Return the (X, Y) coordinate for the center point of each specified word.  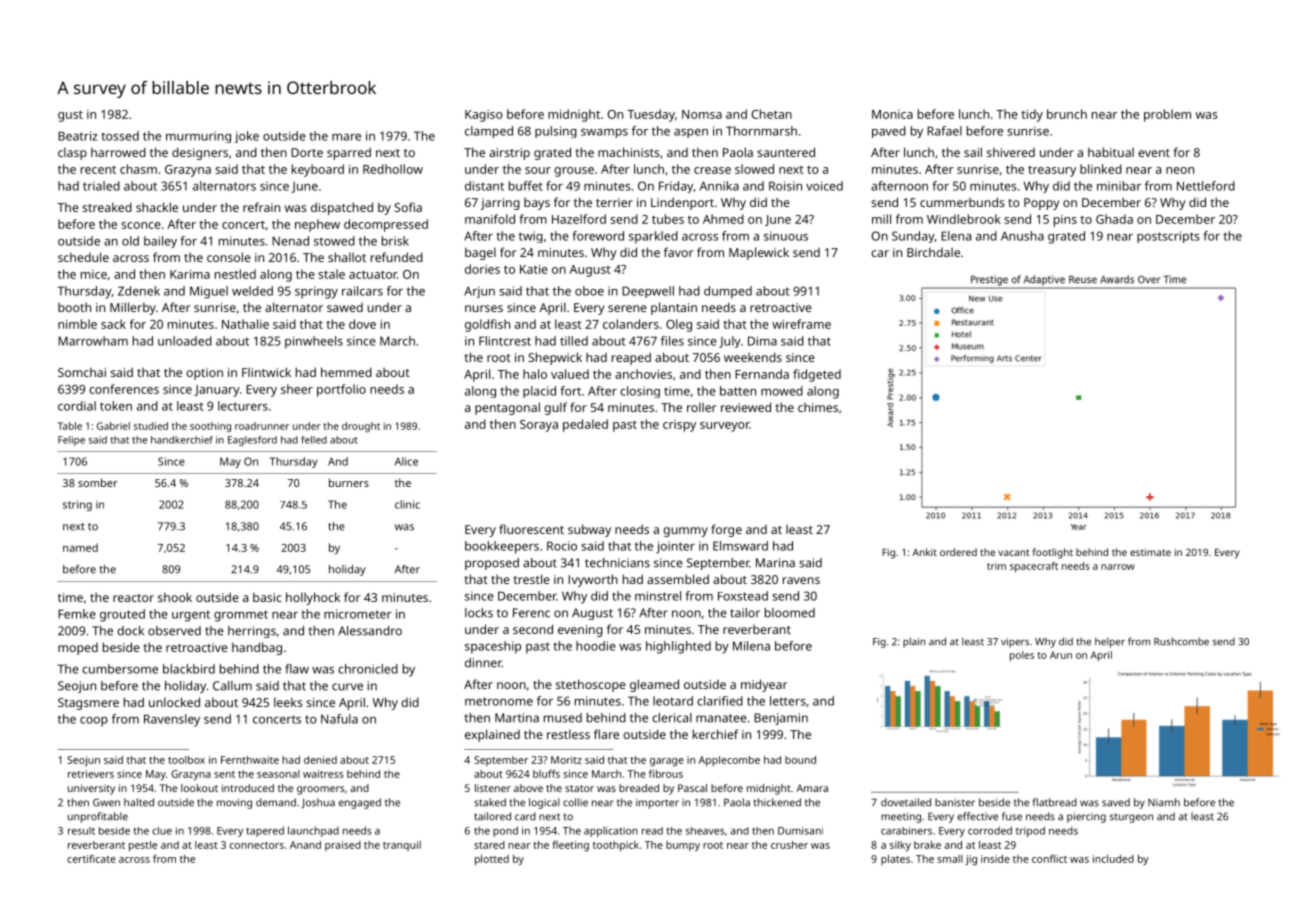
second (533, 629)
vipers (1015, 643)
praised (343, 846)
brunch (1067, 114)
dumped (728, 292)
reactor (133, 598)
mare (346, 137)
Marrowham (93, 341)
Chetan (772, 114)
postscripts (1168, 237)
